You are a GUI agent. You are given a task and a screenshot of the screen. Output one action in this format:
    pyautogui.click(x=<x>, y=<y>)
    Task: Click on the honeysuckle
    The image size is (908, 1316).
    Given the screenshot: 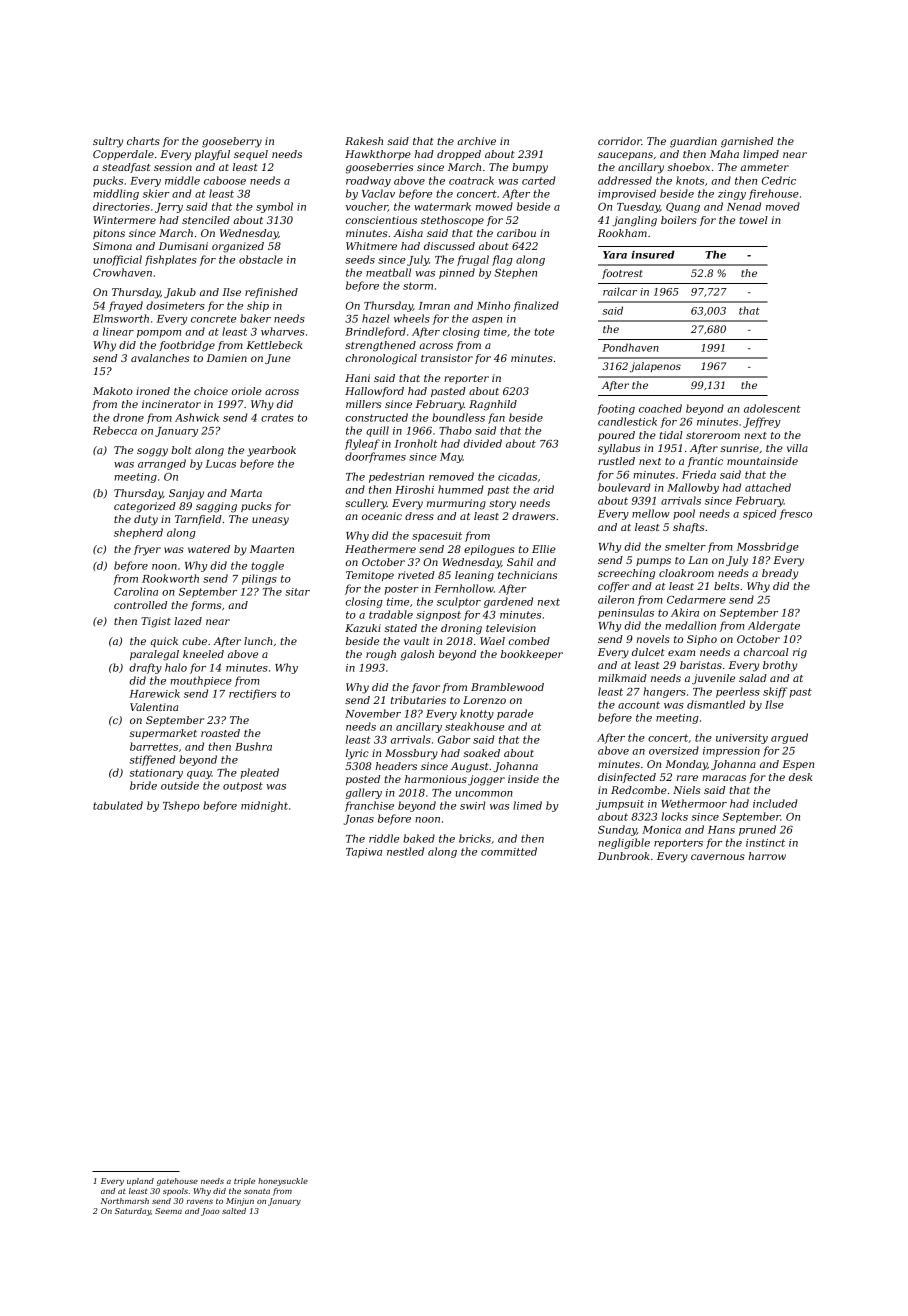 What is the action you would take?
    pyautogui.click(x=283, y=1182)
